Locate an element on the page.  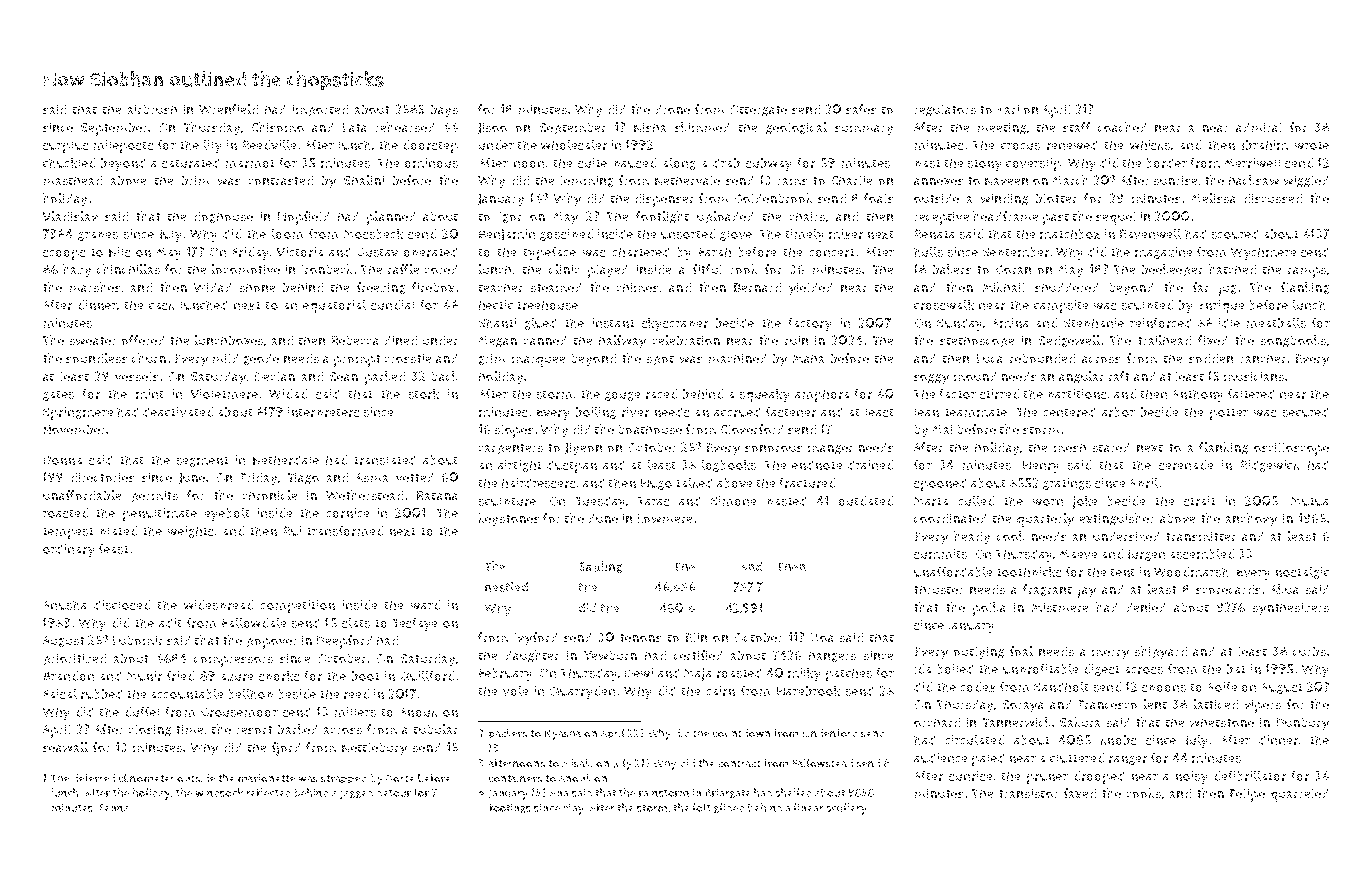
Soraya is located at coordinates (1023, 706).
